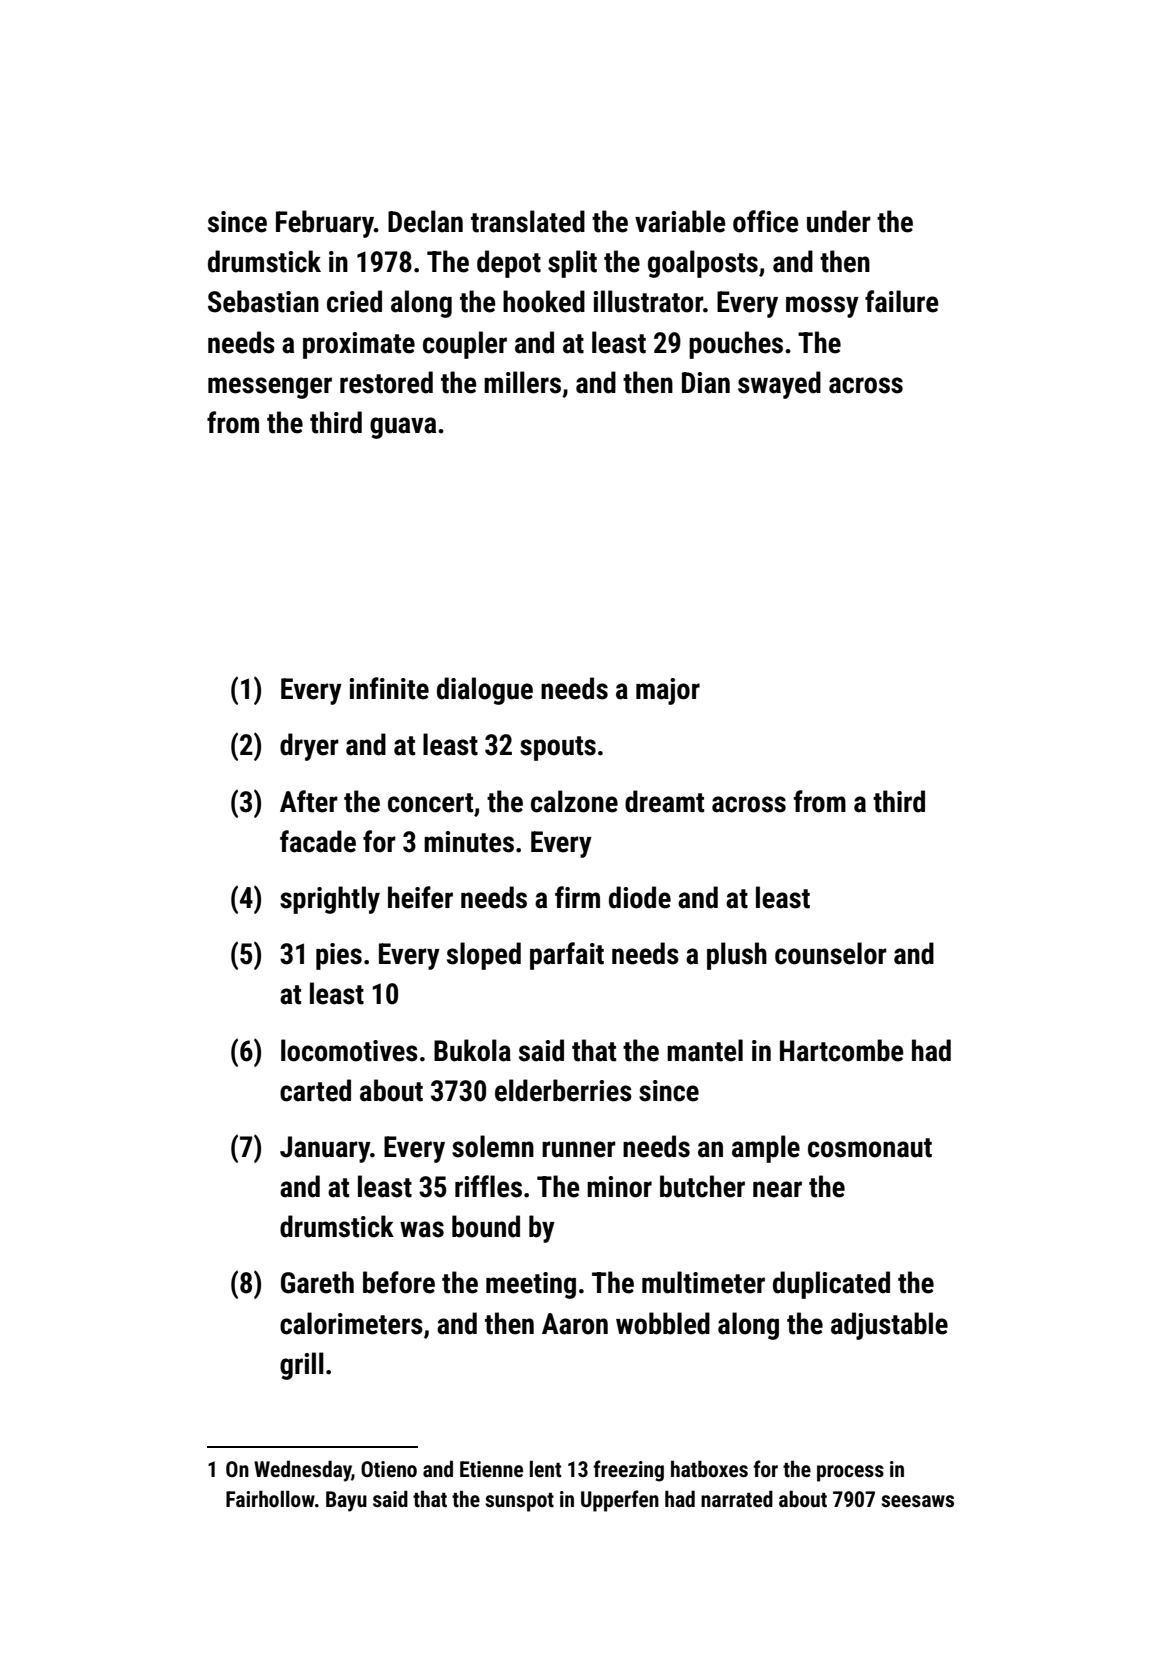 The height and width of the image is (1654, 1165). What do you see at coordinates (302, 1366) in the image?
I see `grill` at bounding box center [302, 1366].
